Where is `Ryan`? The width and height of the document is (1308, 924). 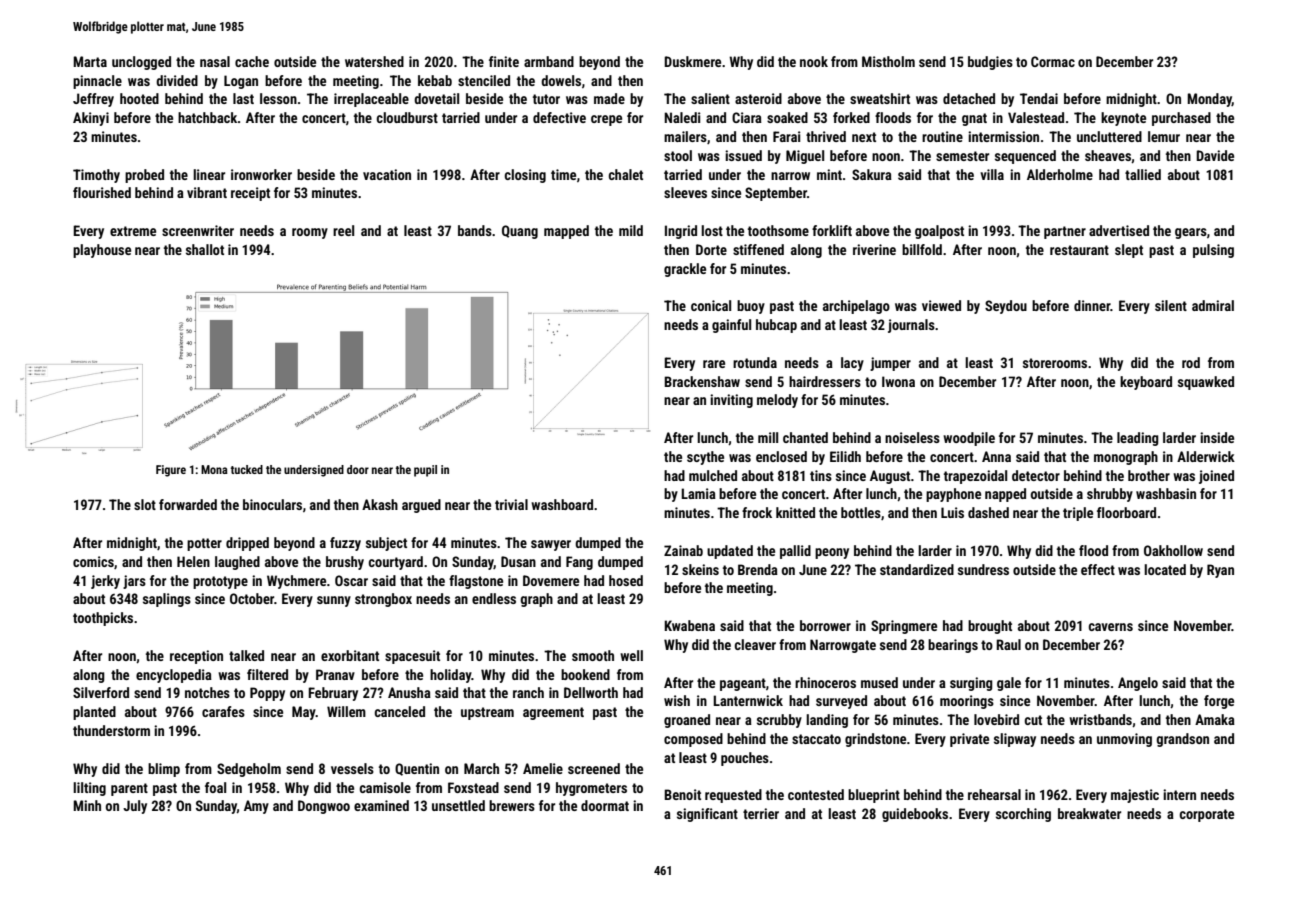 Ryan is located at coordinates (1220, 571).
